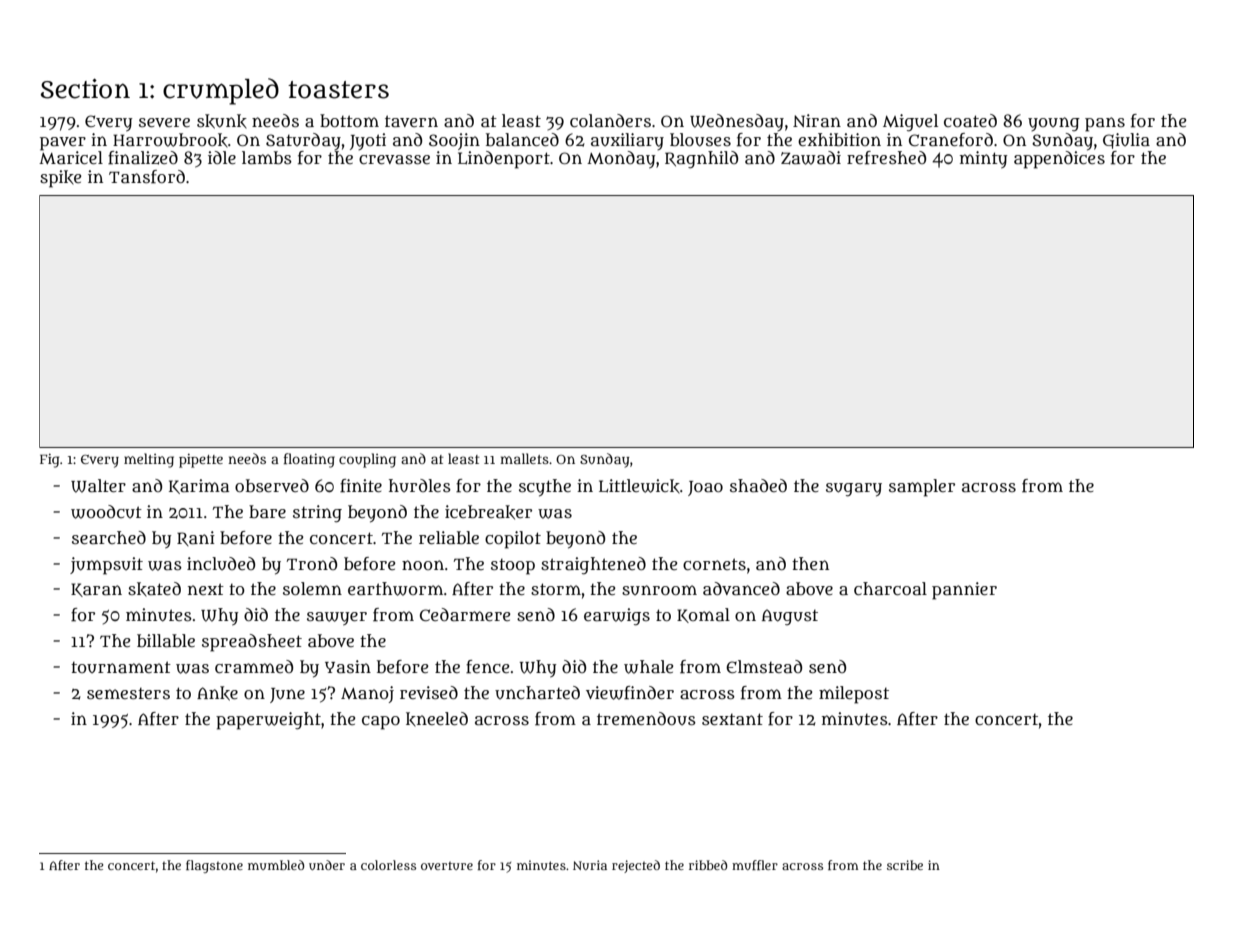 The image size is (1233, 952). What do you see at coordinates (201, 461) in the image?
I see `pipette` at bounding box center [201, 461].
